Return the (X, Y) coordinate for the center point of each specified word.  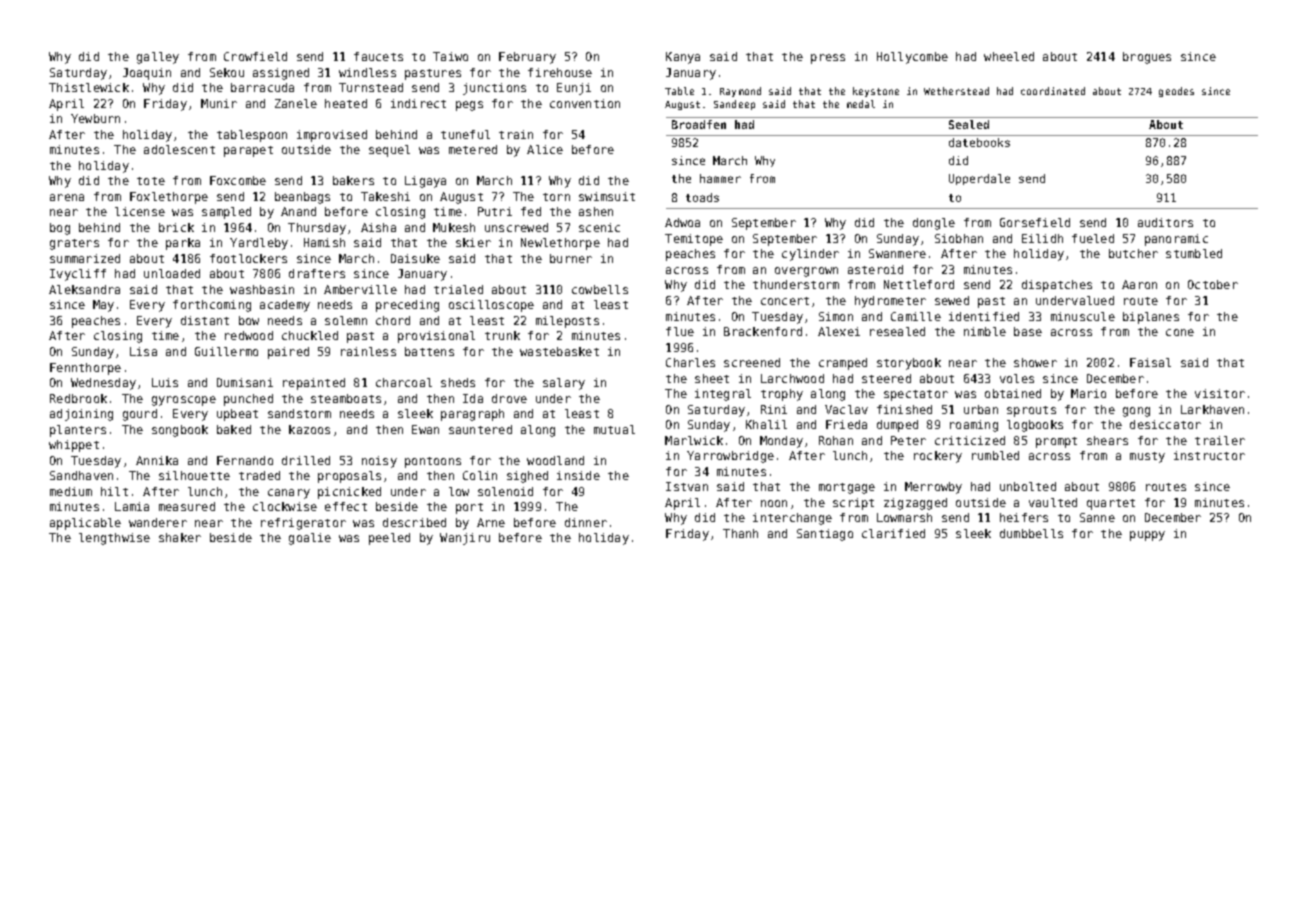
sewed (952, 300)
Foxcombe (238, 180)
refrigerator (303, 524)
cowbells (600, 289)
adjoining (81, 415)
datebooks (979, 142)
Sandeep (734, 105)
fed (531, 211)
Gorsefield (1035, 222)
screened (752, 362)
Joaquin (147, 74)
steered (886, 378)
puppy (1147, 536)
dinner (586, 522)
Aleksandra (84, 289)
